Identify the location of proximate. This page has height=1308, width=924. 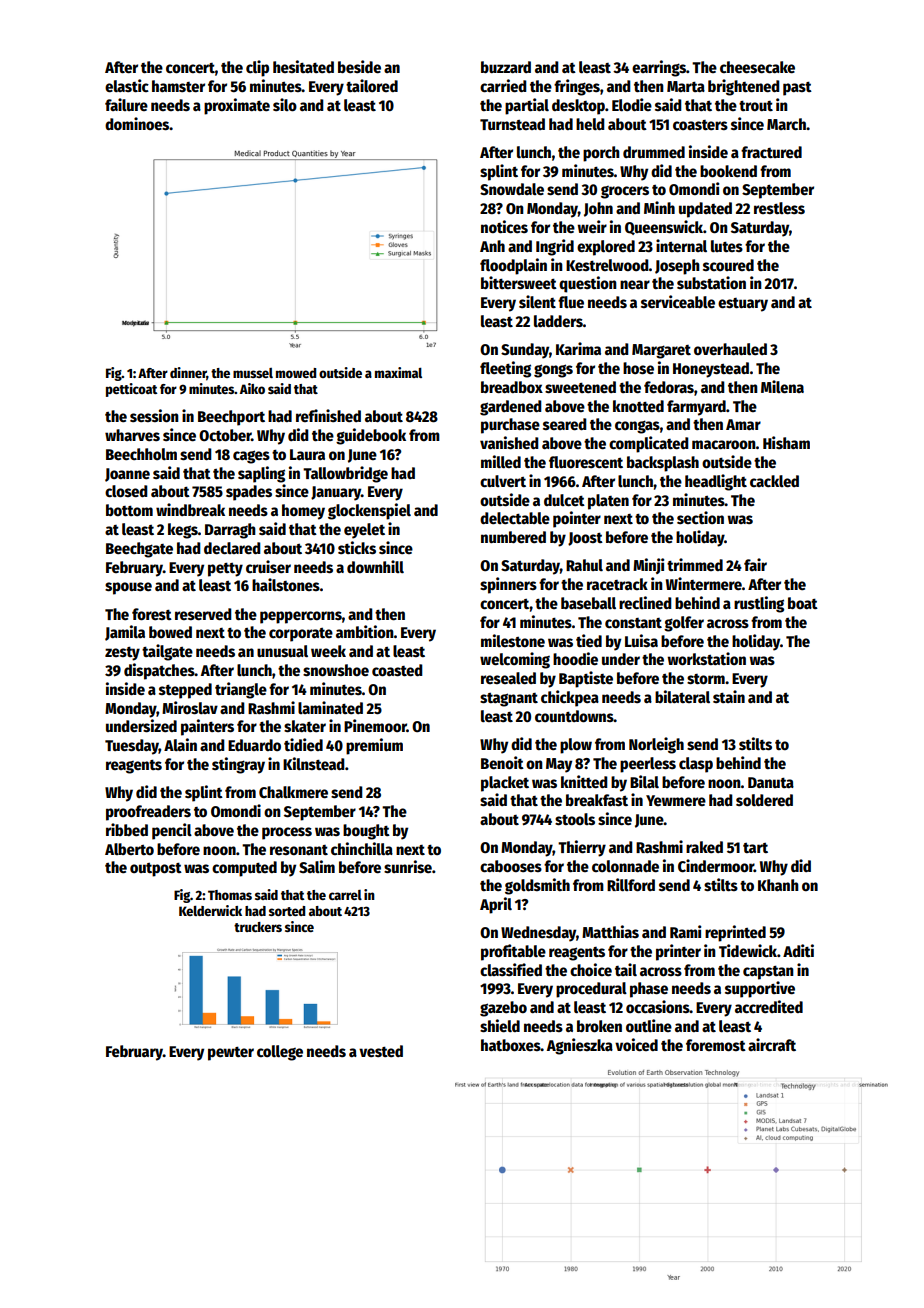
(237, 106).
